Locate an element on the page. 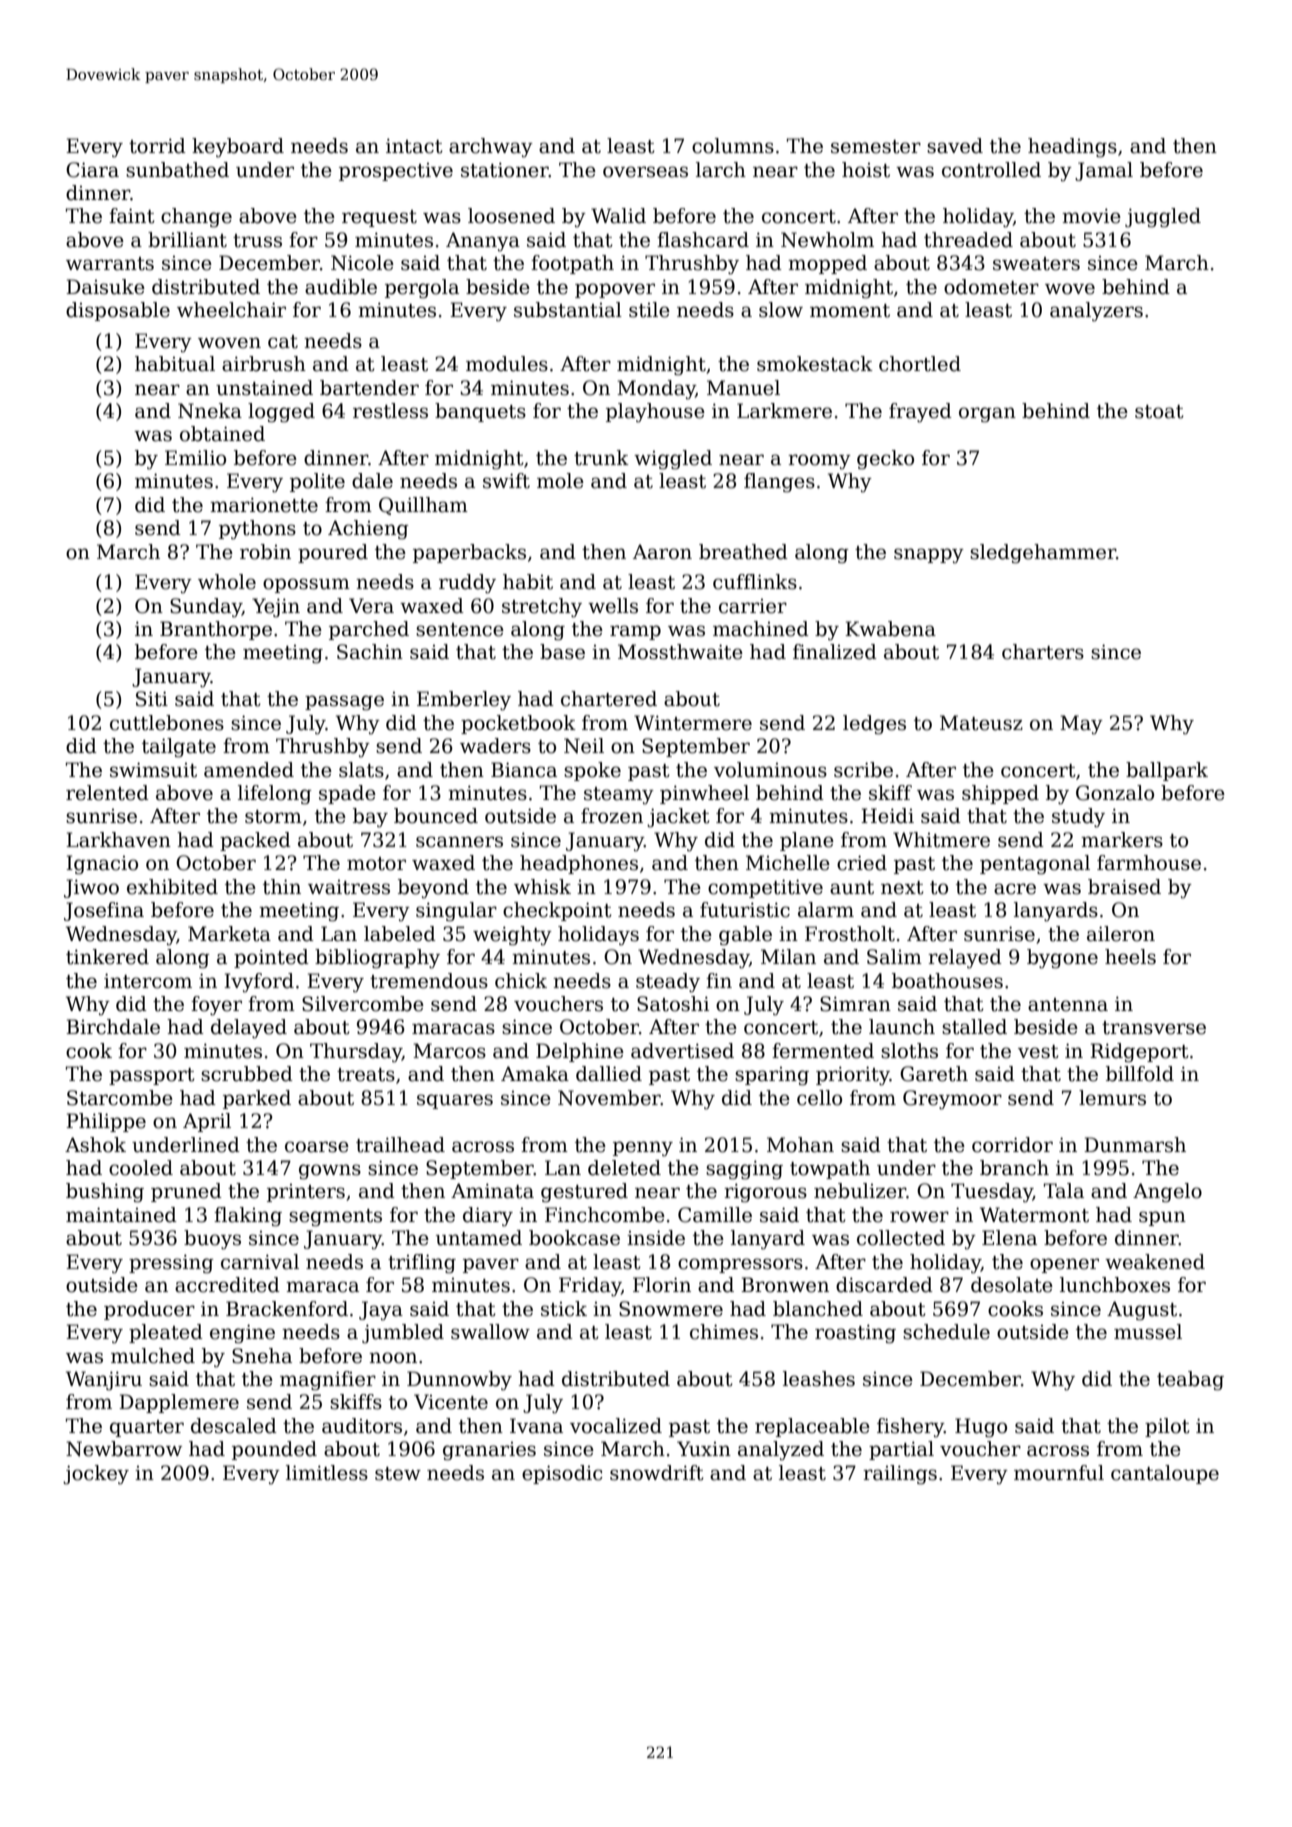  Brackenford is located at coordinates (287, 1309).
